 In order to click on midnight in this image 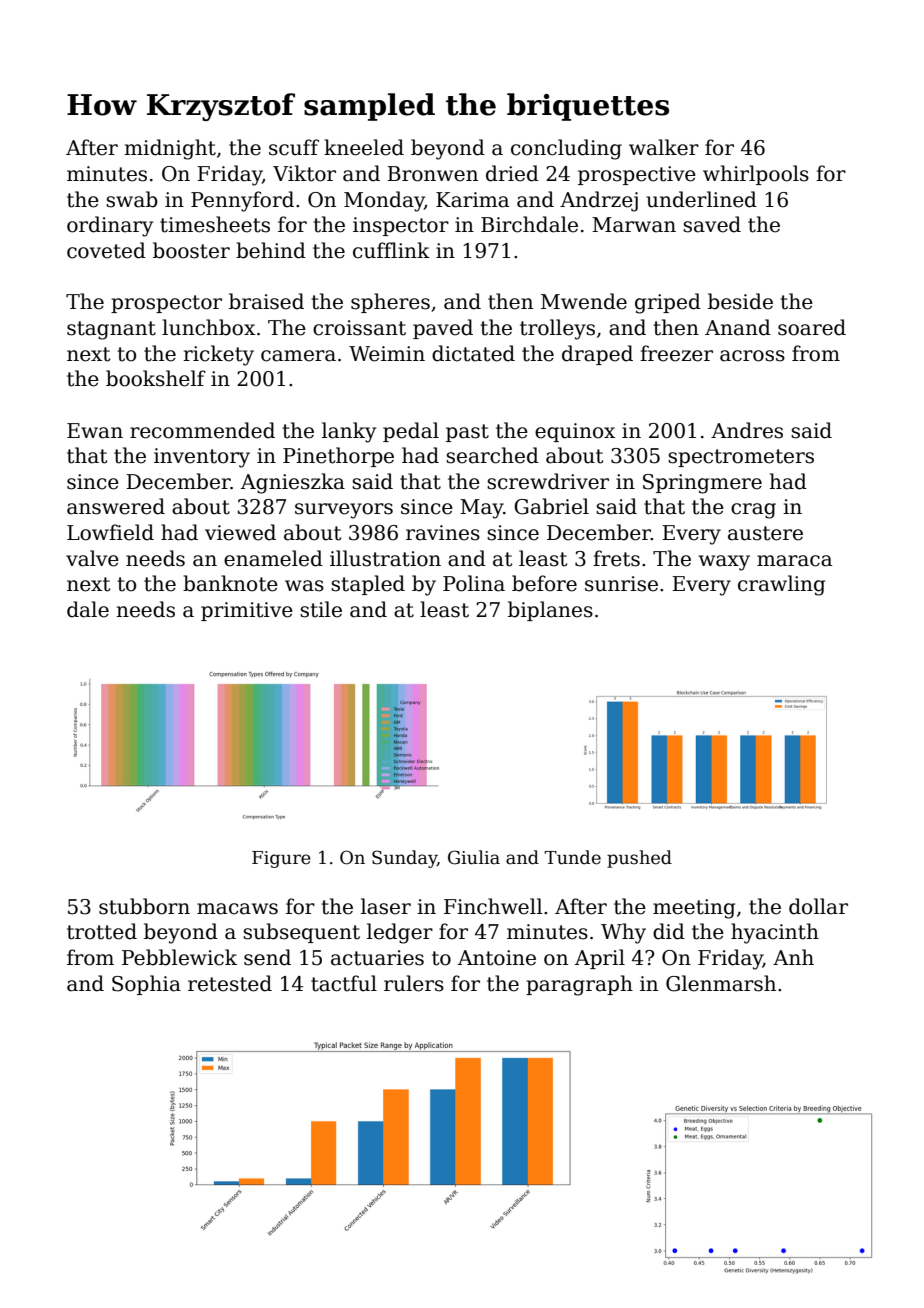, I will do `click(170, 149)`.
